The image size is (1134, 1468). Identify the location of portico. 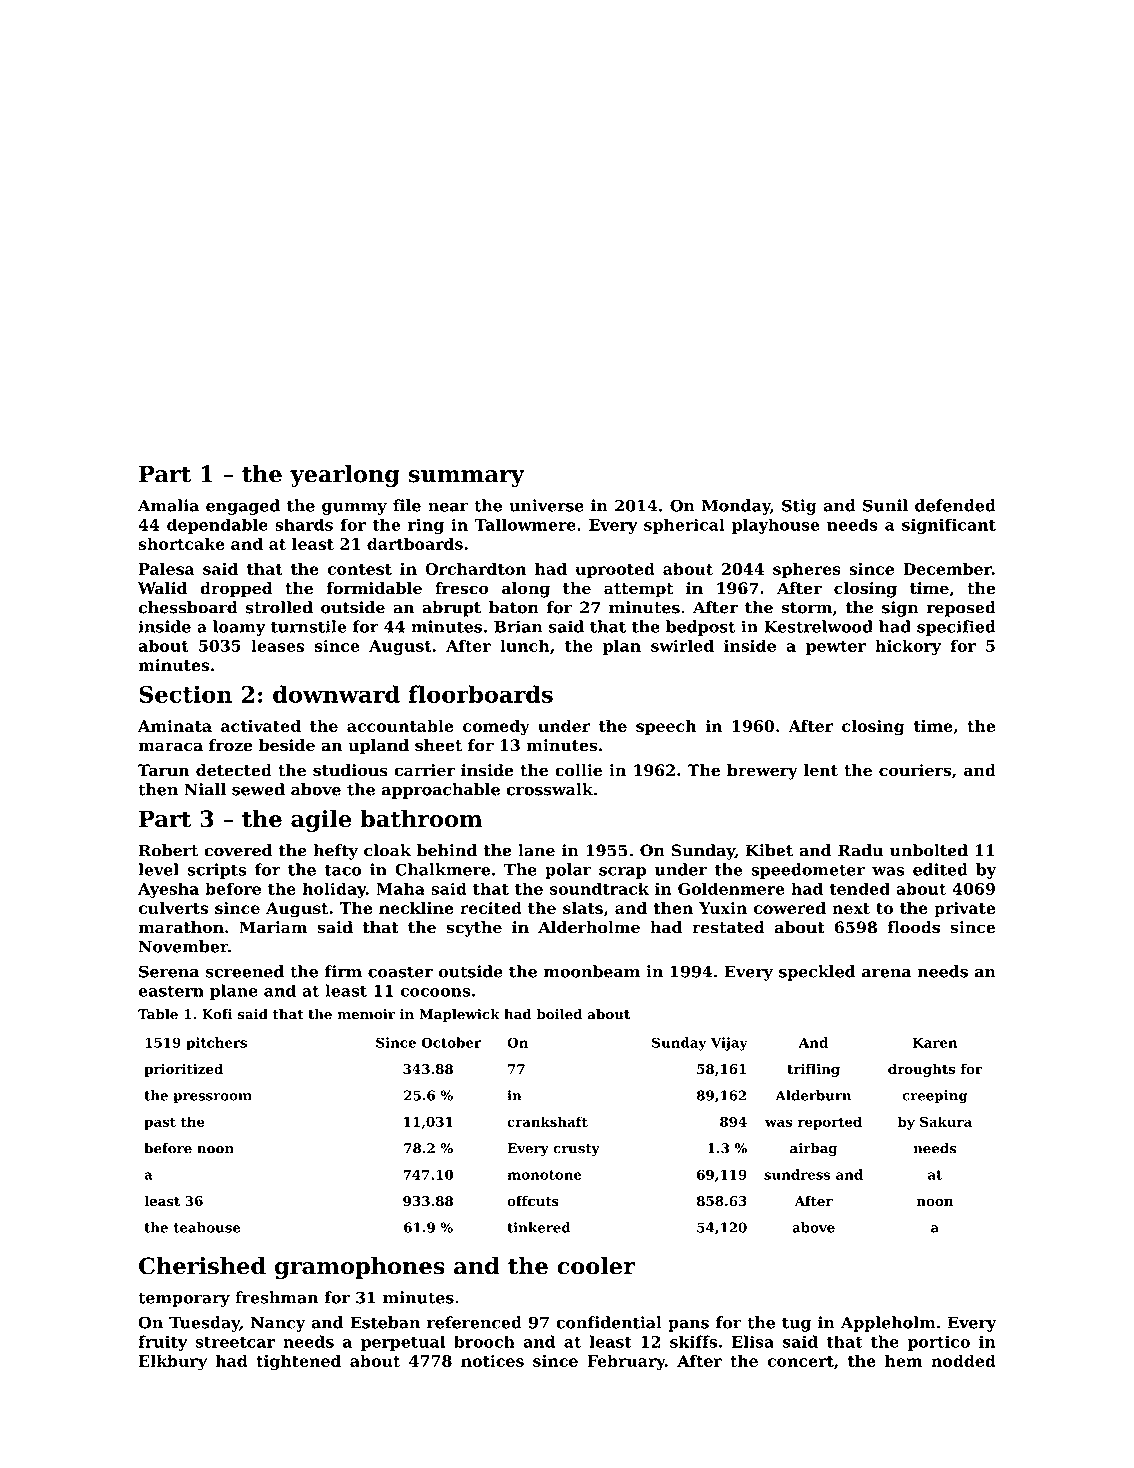
(939, 1343).
